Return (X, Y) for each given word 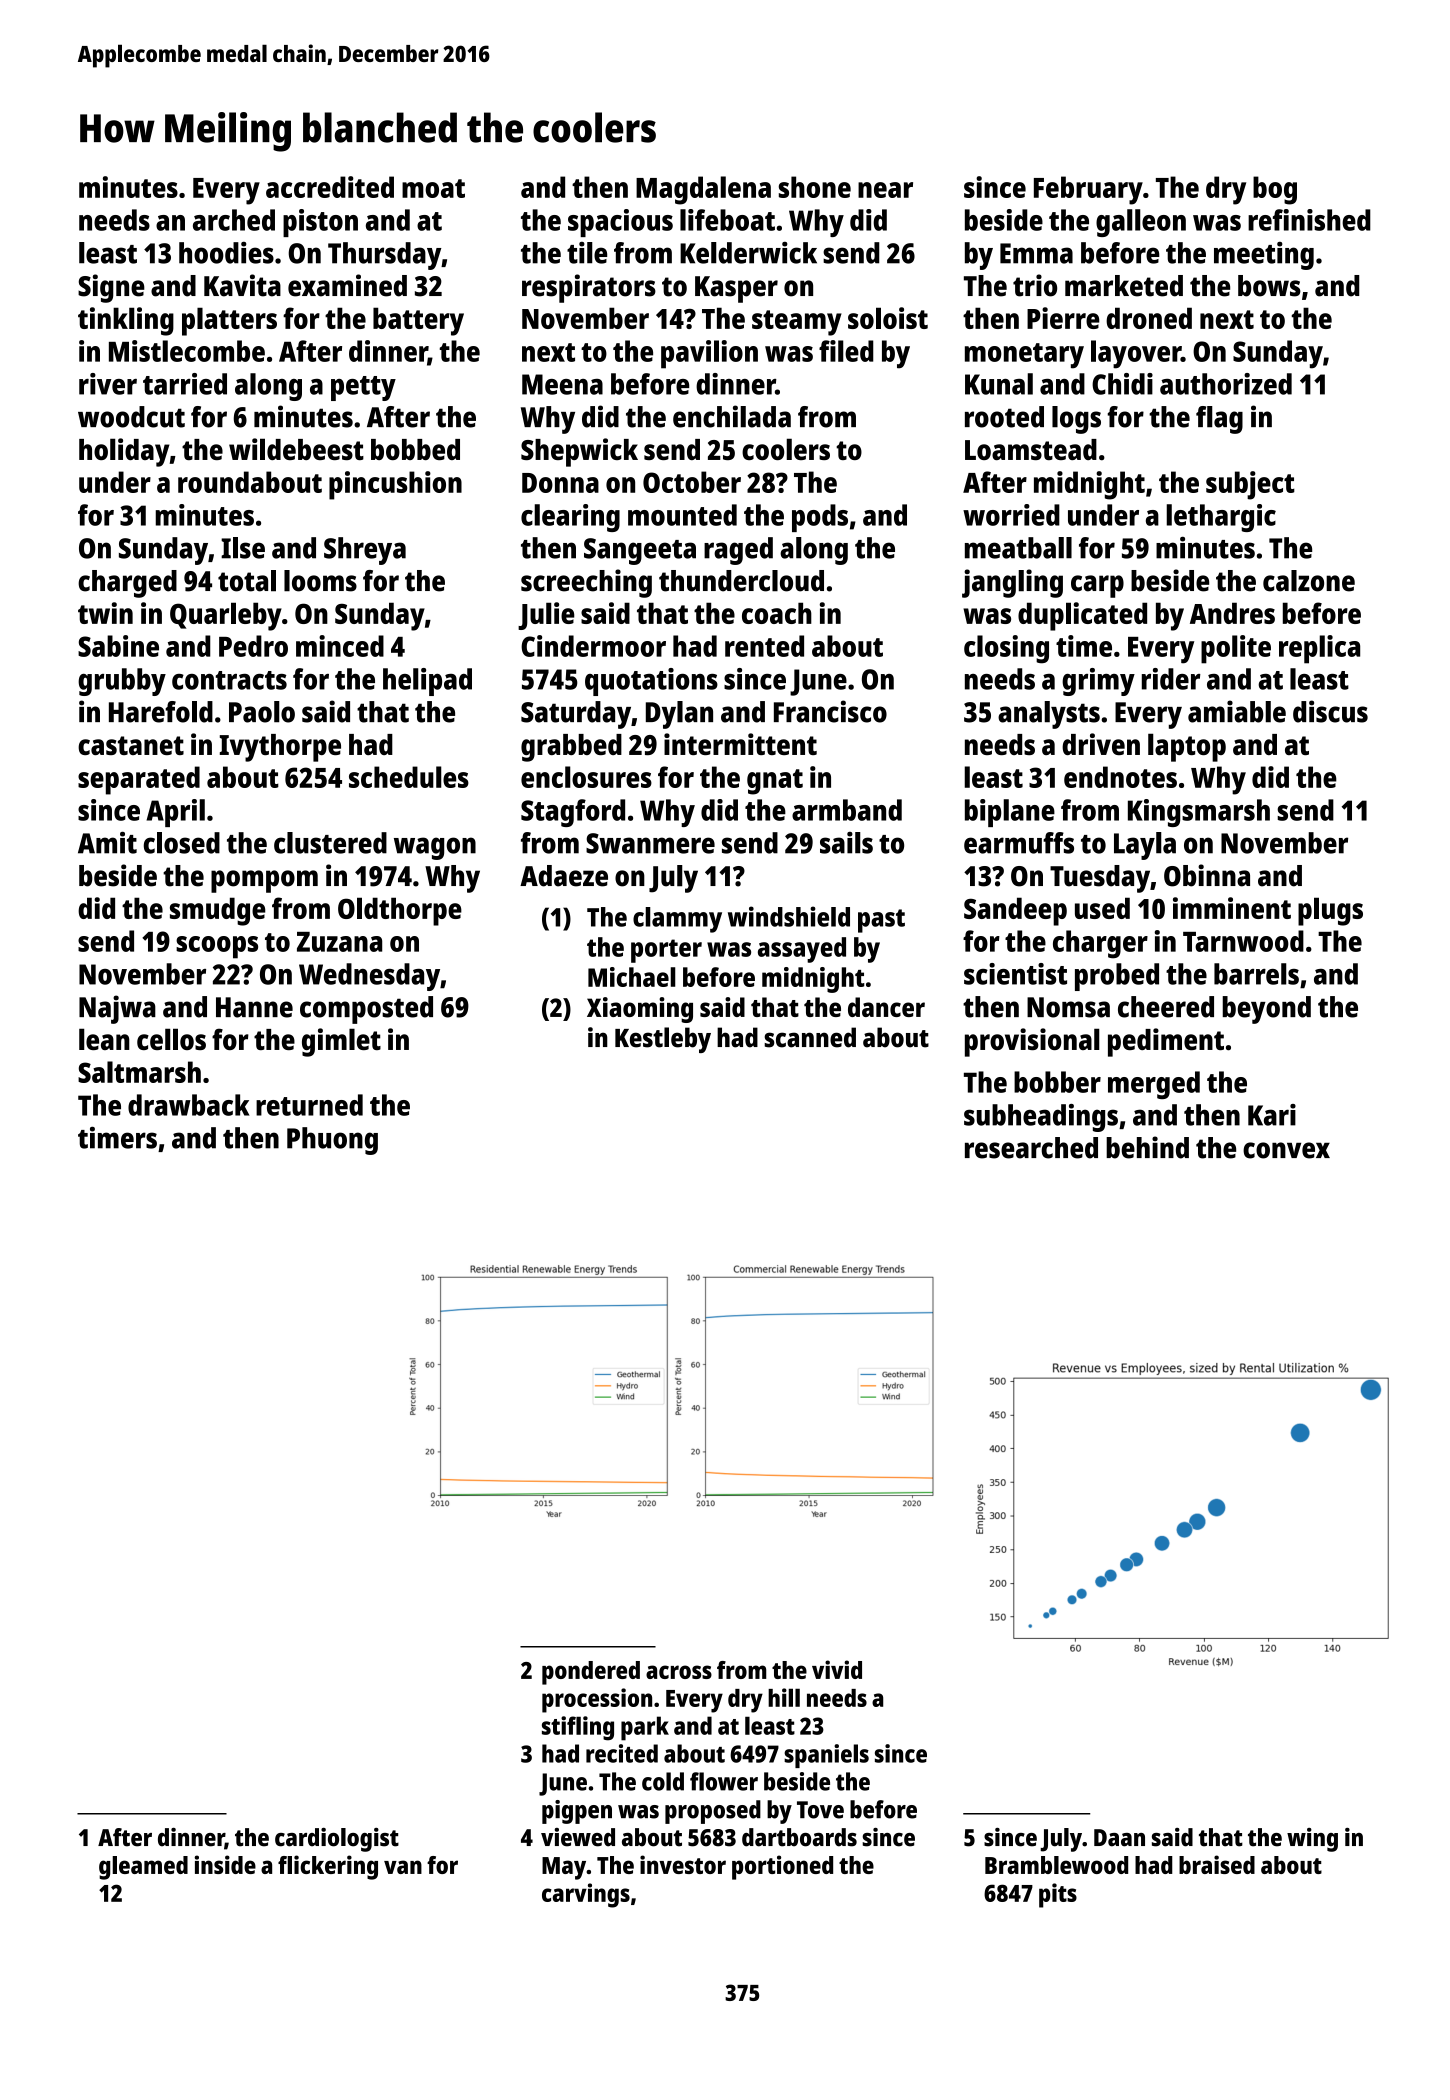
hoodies (226, 253)
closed (182, 843)
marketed (1124, 286)
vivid (837, 1669)
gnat (775, 782)
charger (1100, 944)
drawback (188, 1105)
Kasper (736, 289)
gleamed (143, 1868)
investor (683, 1864)
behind (1147, 1147)
